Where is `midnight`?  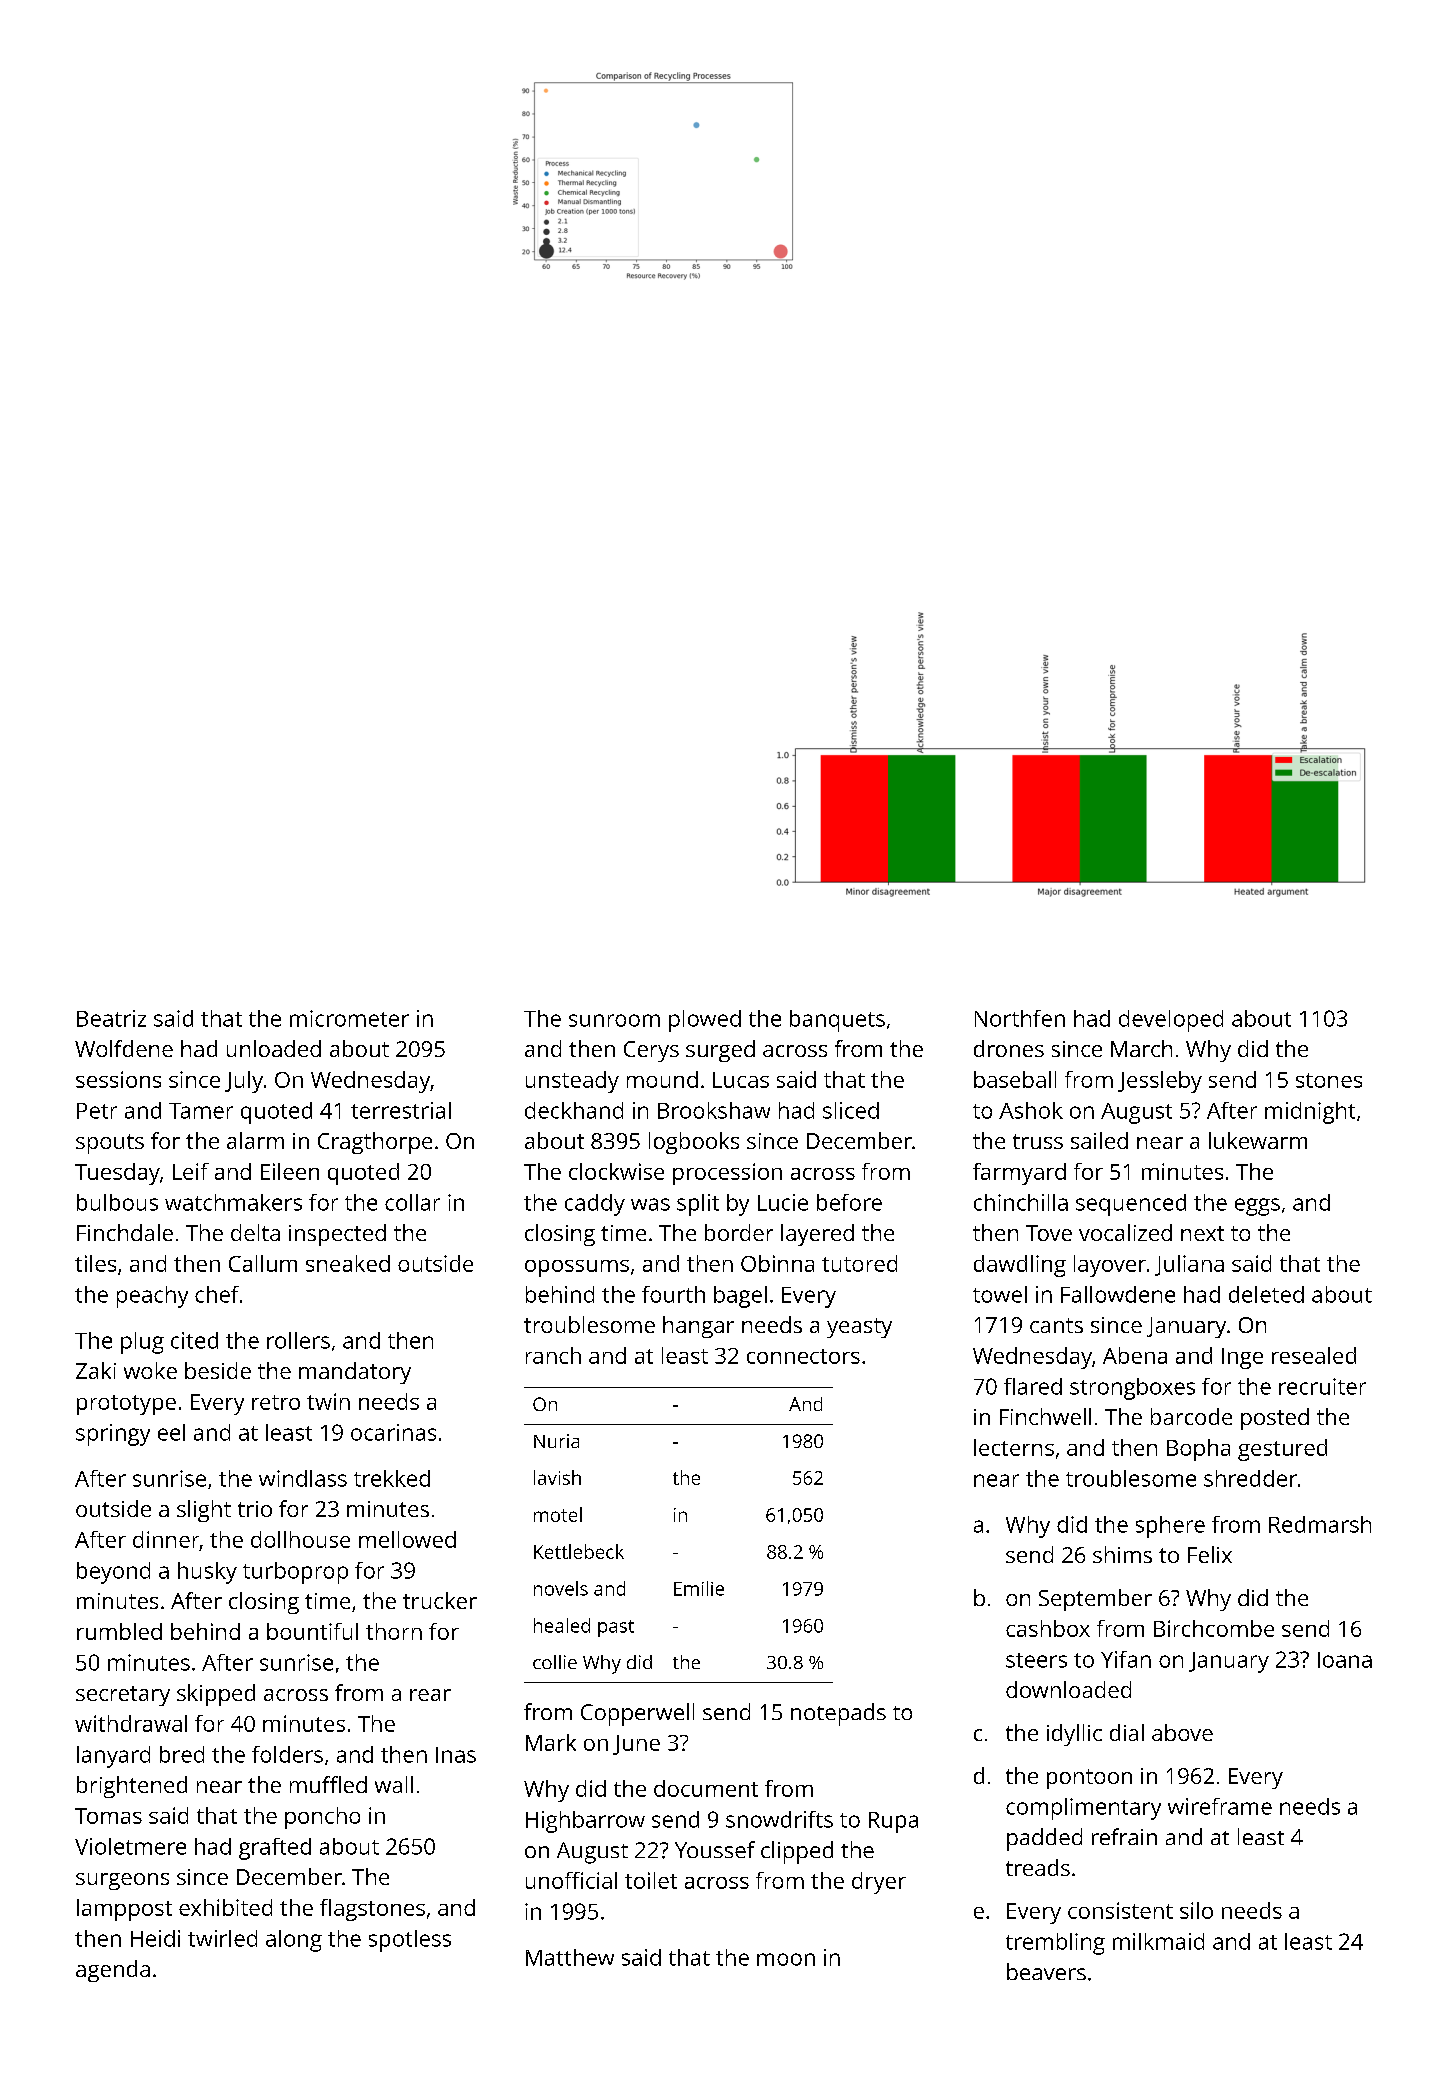 midnight is located at coordinates (1310, 1113).
